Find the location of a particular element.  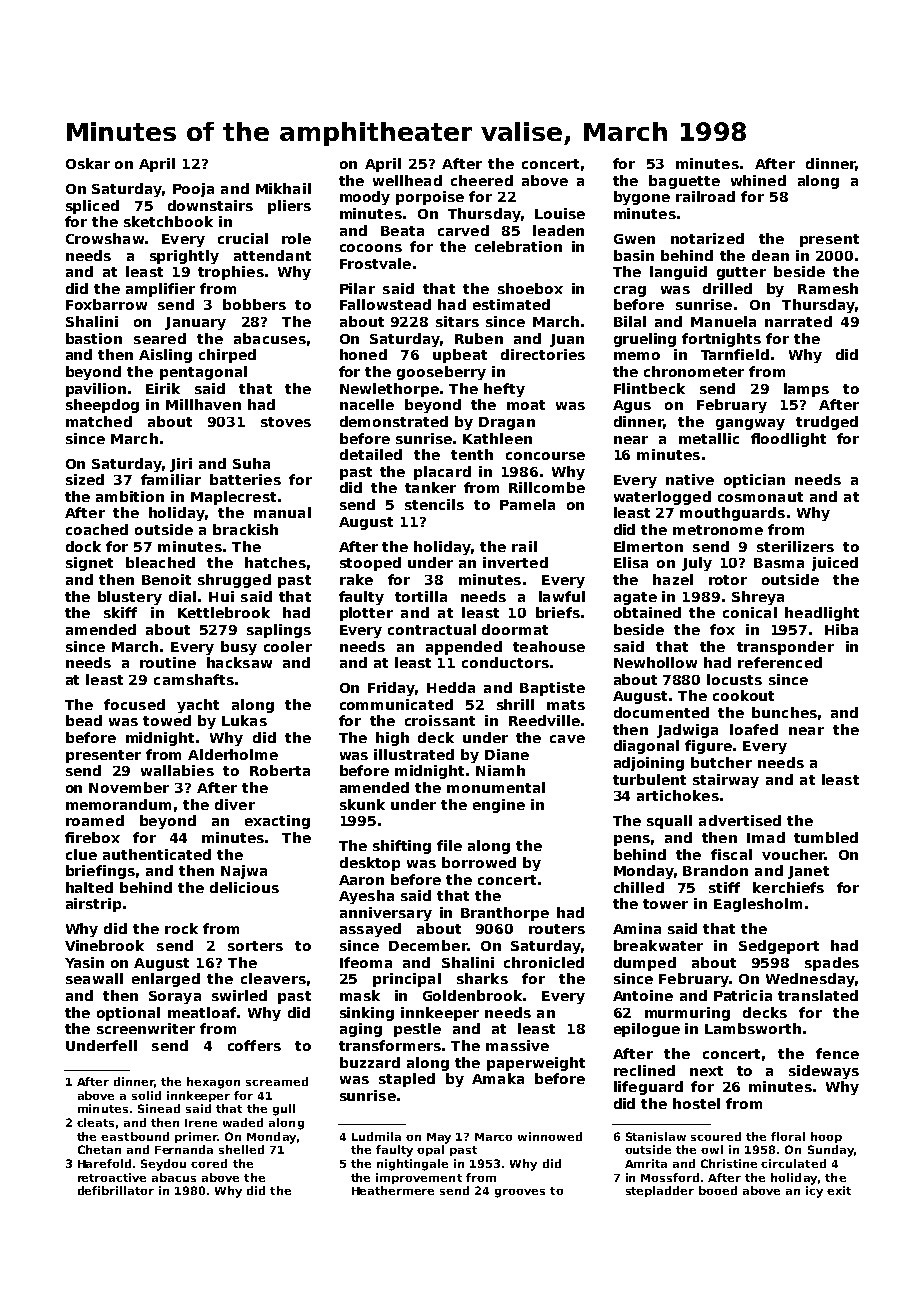

Yasin is located at coordinates (84, 962).
